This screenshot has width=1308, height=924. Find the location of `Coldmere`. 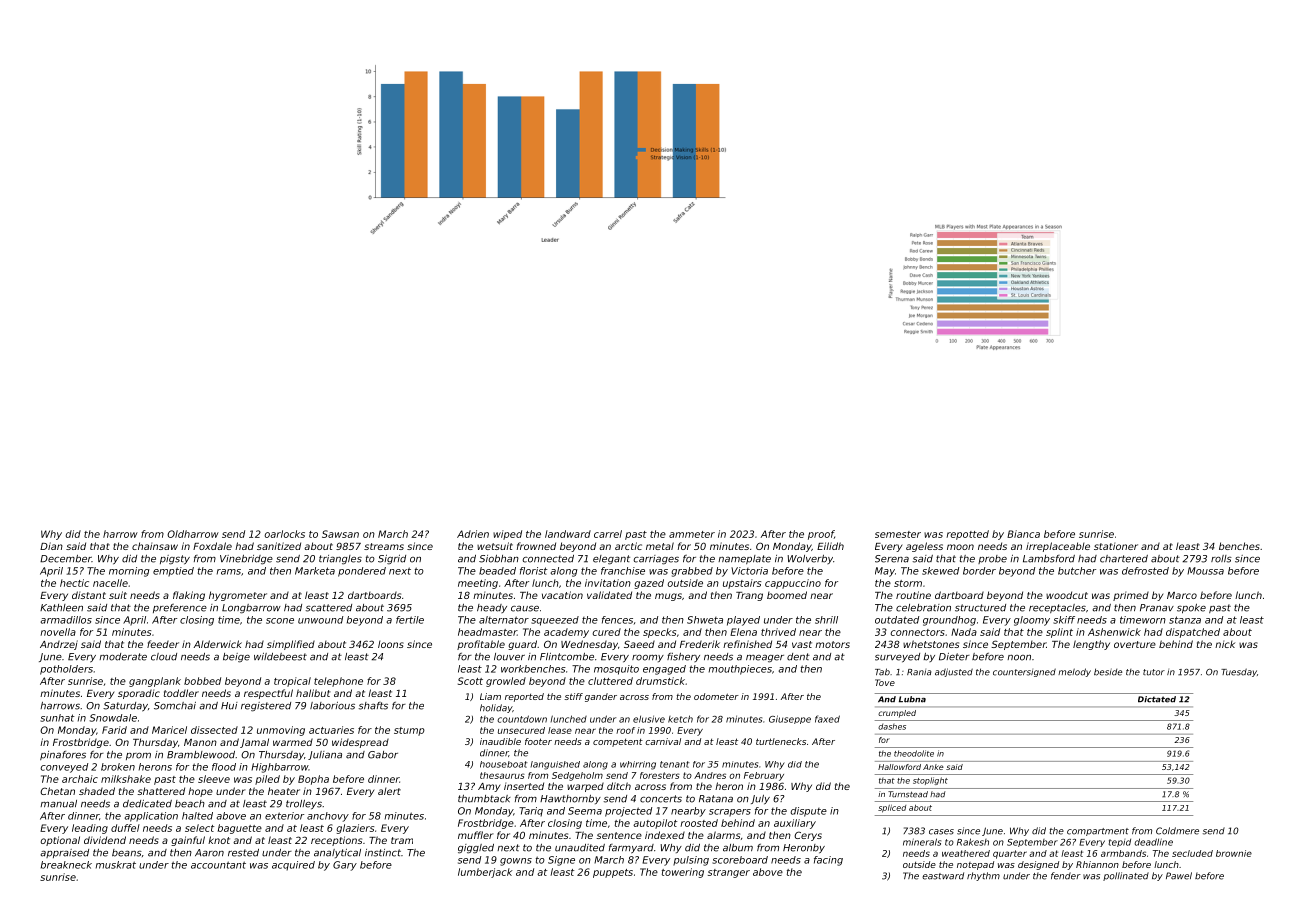

Coldmere is located at coordinates (1177, 831).
